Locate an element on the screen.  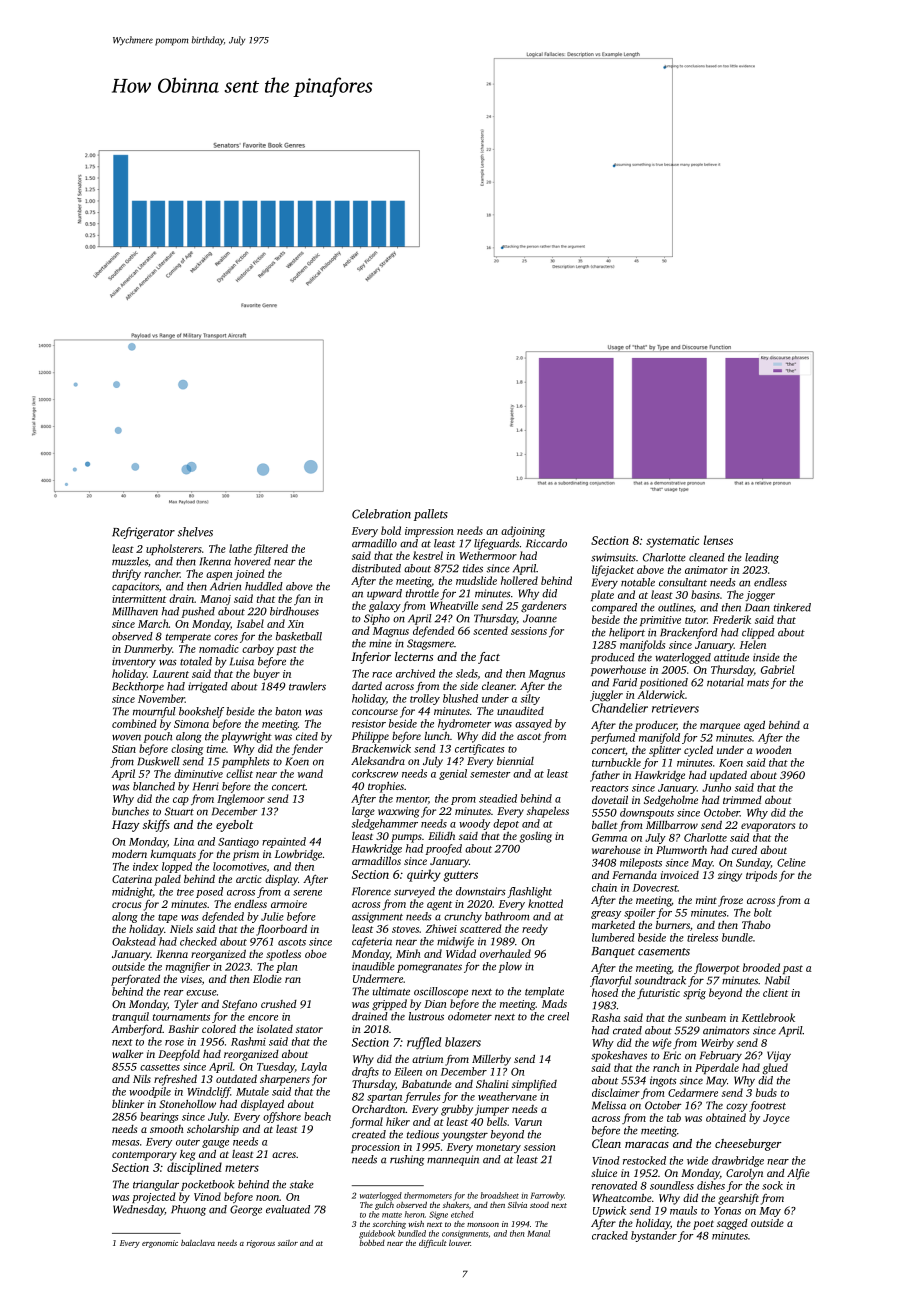
ergonomic is located at coordinates (160, 1244).
